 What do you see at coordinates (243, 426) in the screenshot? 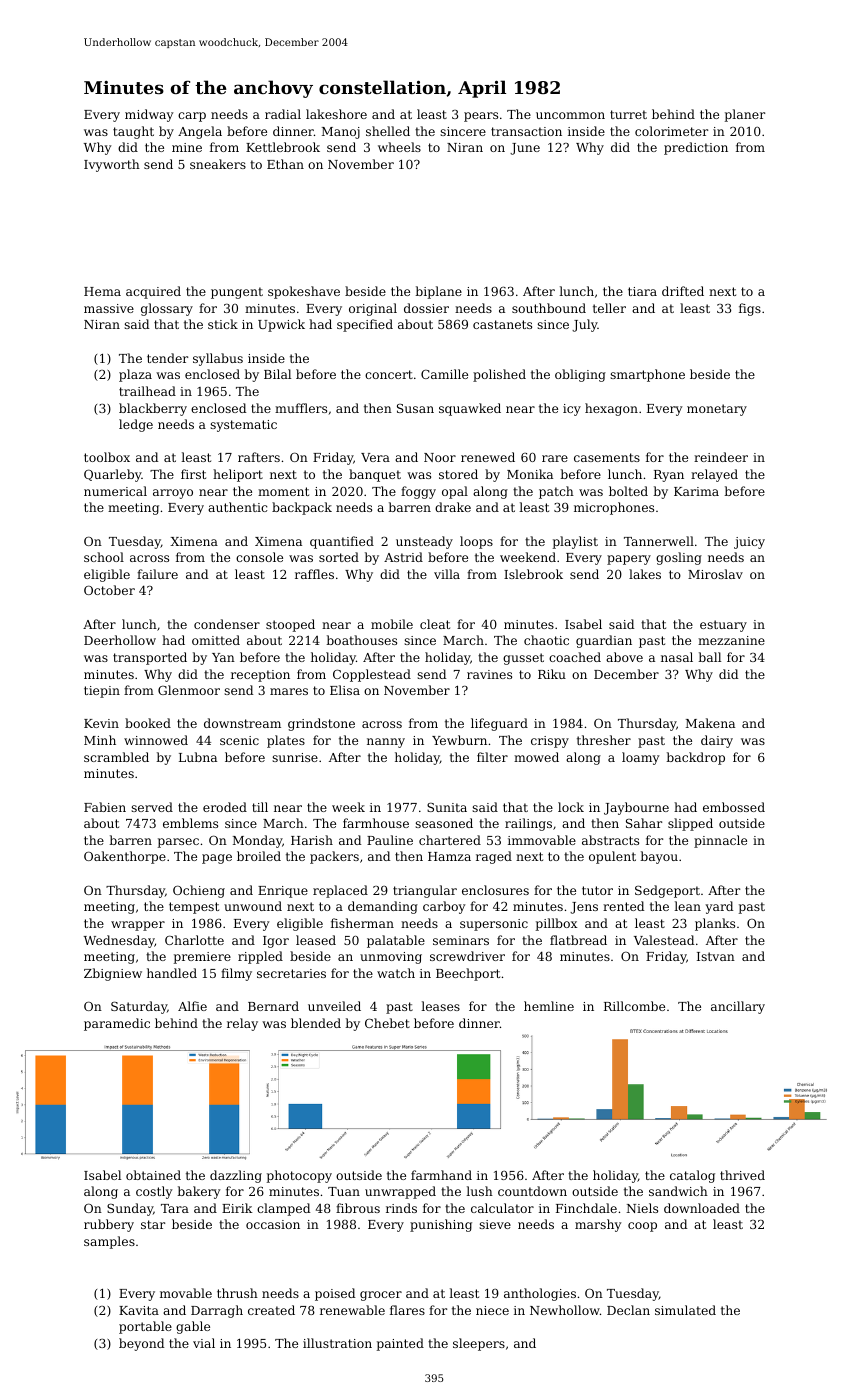
I see `systematic` at bounding box center [243, 426].
